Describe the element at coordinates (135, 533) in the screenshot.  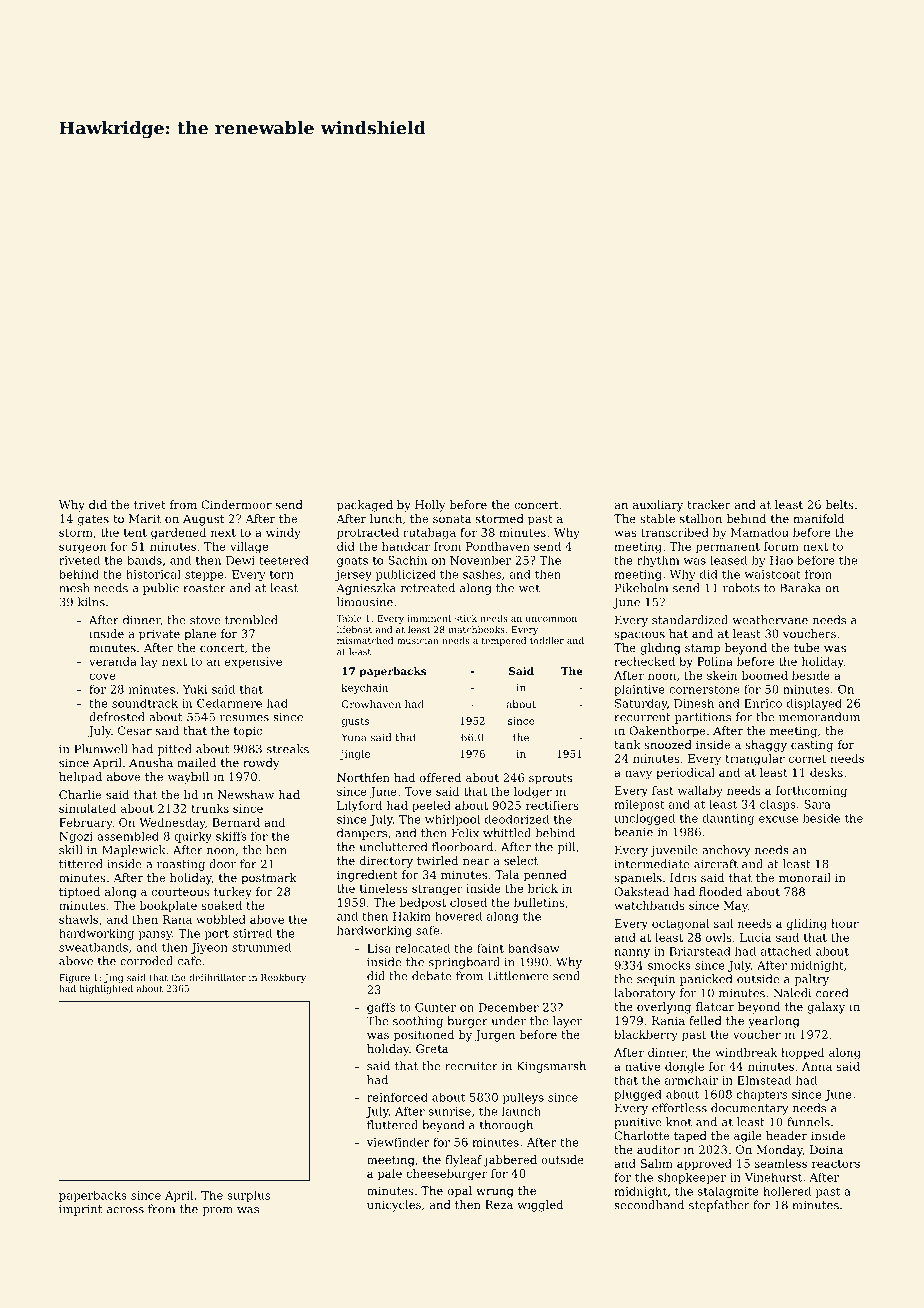
I see `tent` at that location.
